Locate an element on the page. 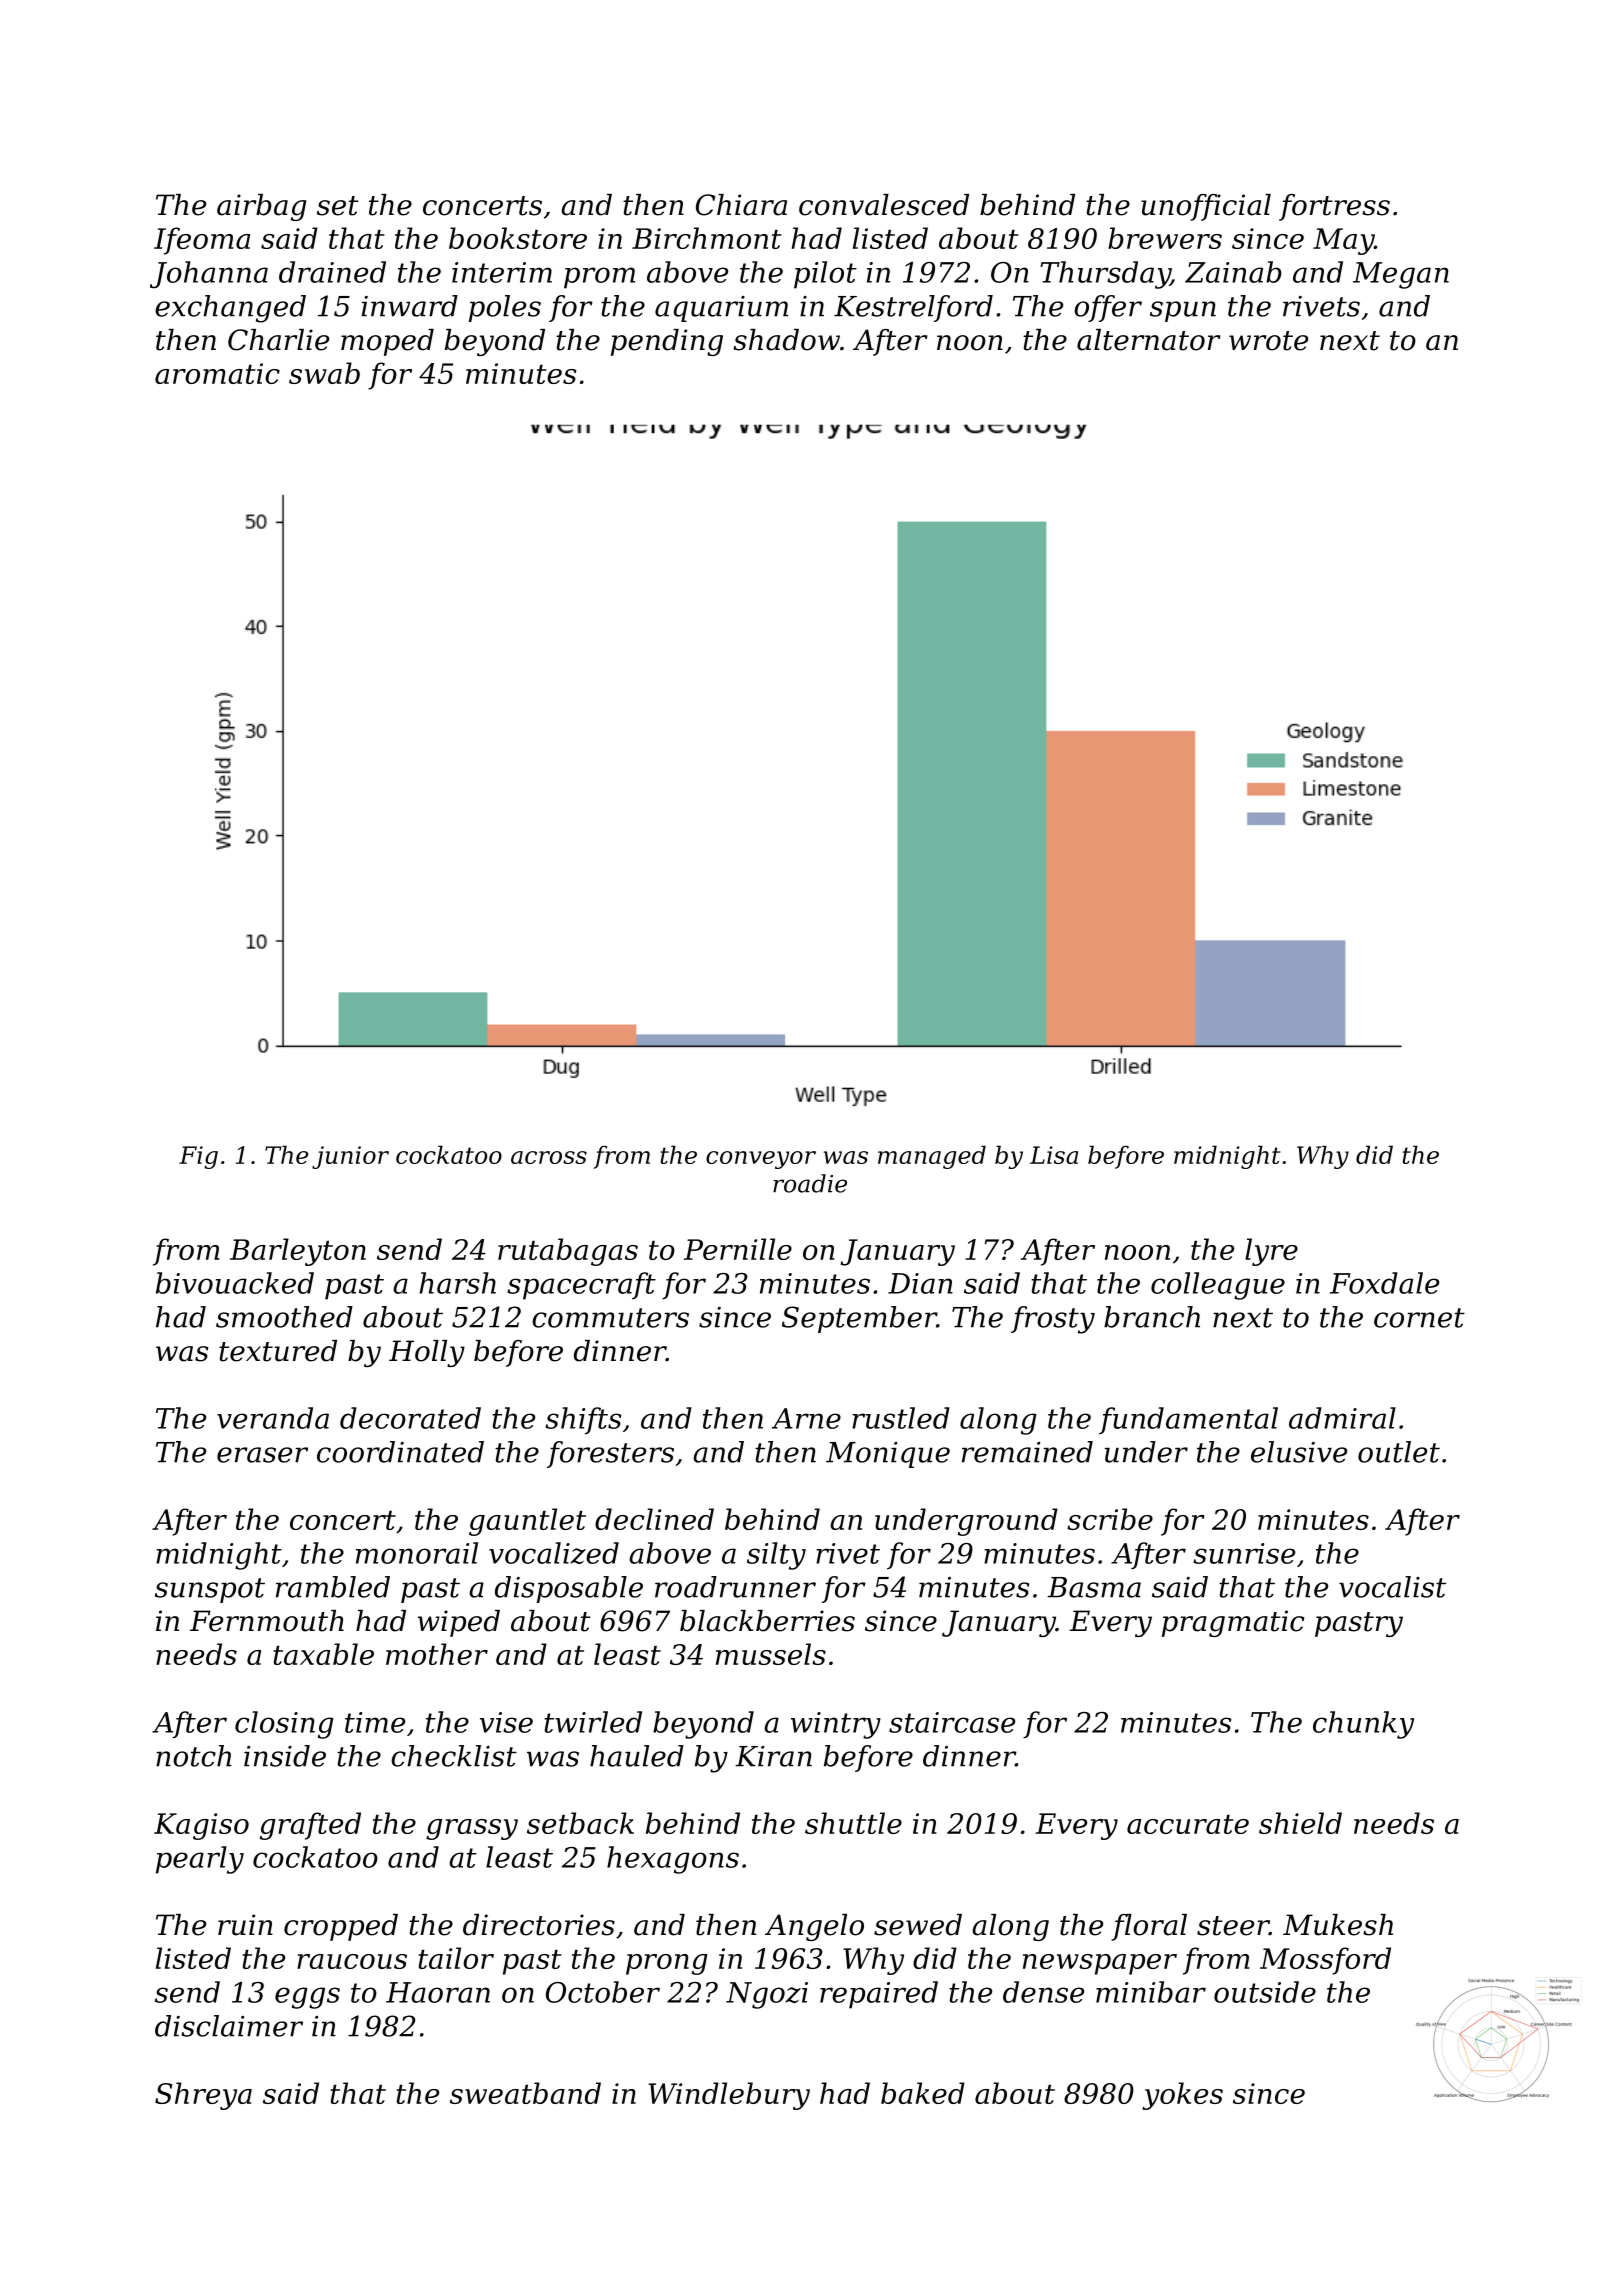 This image has height=2292, width=1620. junior is located at coordinates (350, 1157).
